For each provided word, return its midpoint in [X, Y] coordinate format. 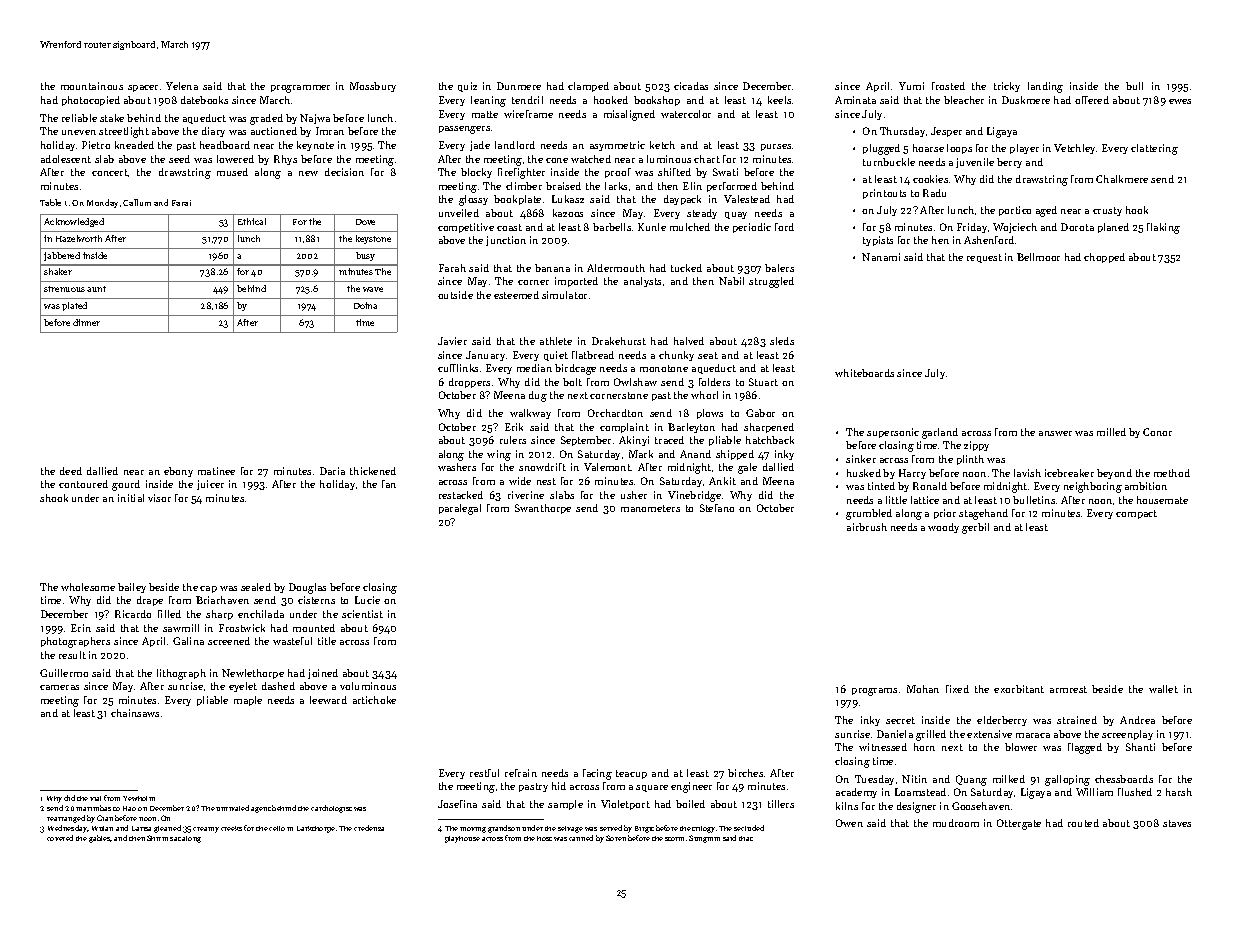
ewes [1180, 101]
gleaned [167, 829]
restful [484, 773]
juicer [210, 485]
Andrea [1137, 720]
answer [1055, 433]
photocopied [91, 101]
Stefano [717, 508]
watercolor [686, 114]
